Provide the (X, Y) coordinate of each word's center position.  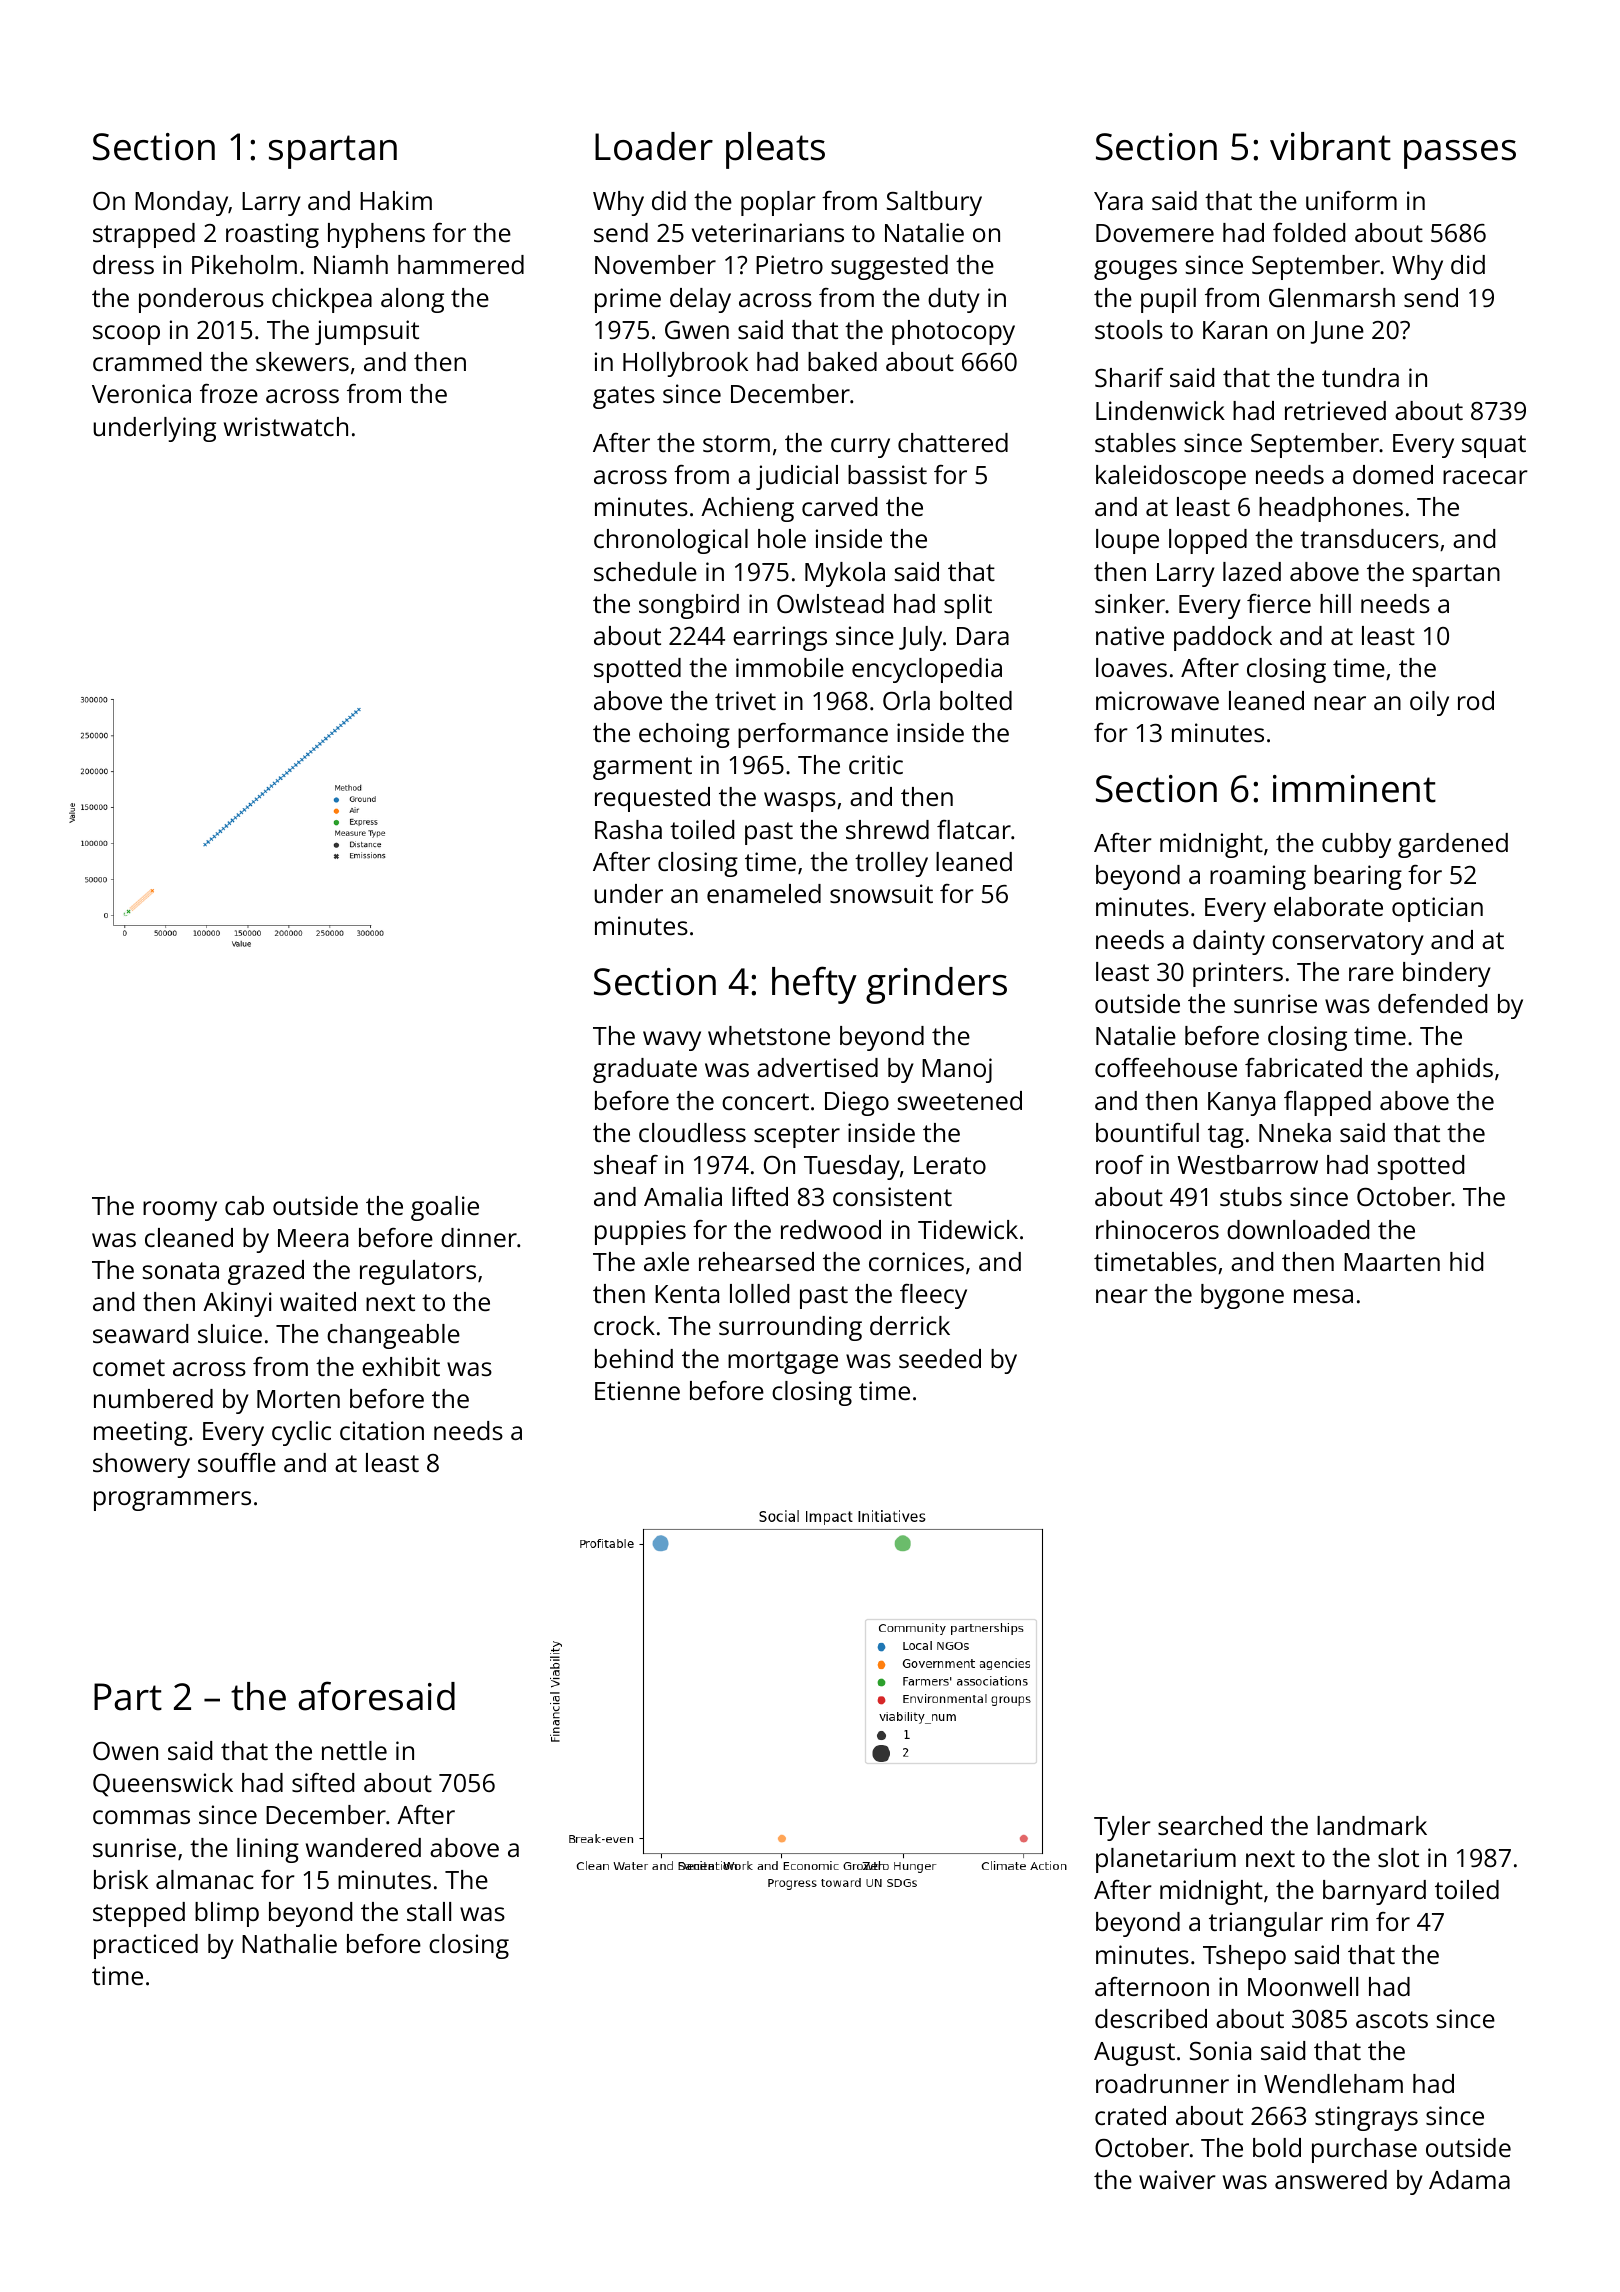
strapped (144, 235)
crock (624, 1325)
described (1151, 2018)
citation (382, 1430)
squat (1494, 446)
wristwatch (286, 426)
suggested (889, 267)
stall (429, 1911)
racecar (1485, 477)
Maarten (1392, 1262)
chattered (953, 442)
